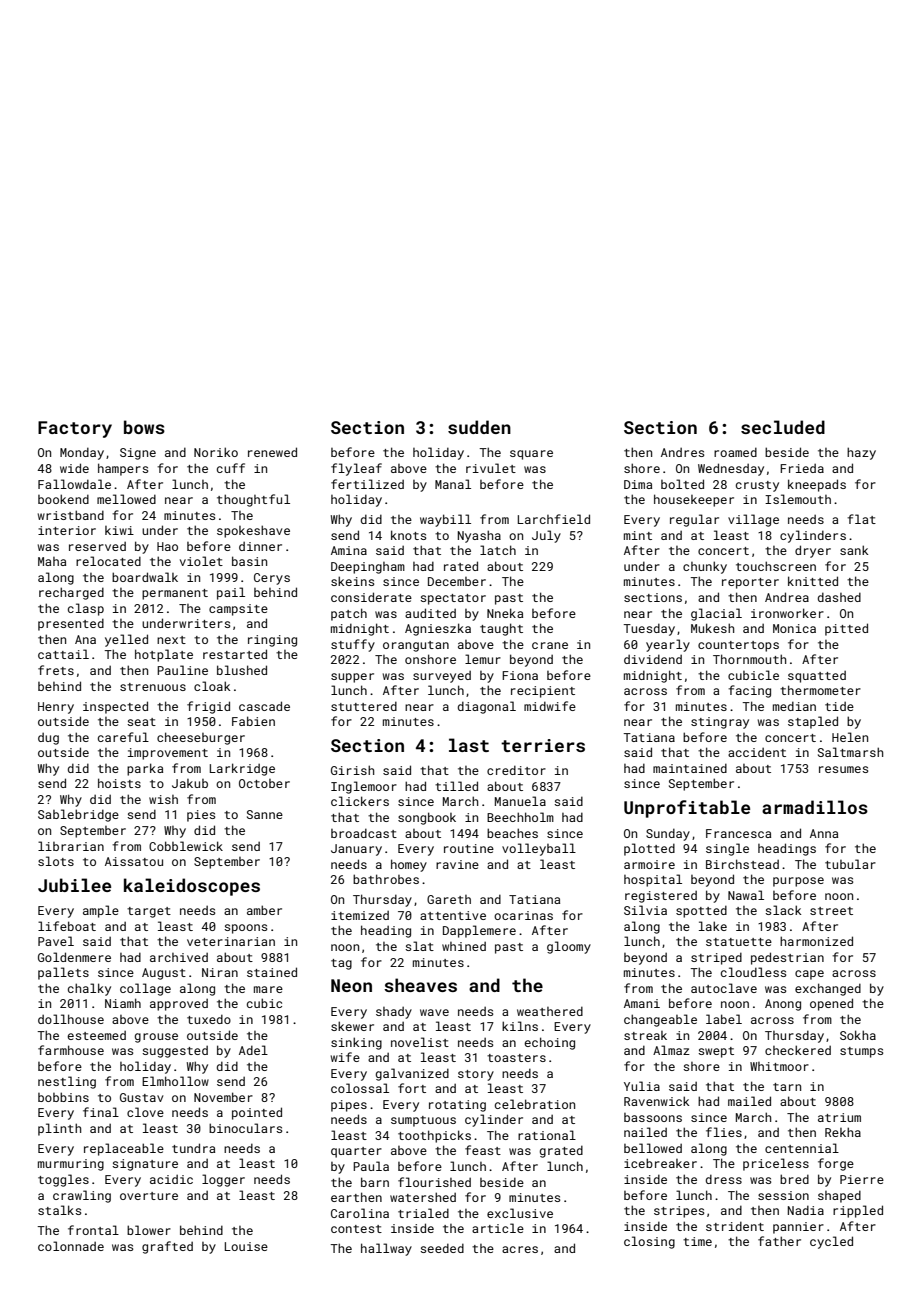 Image resolution: width=924 pixels, height=1308 pixels. What do you see at coordinates (783, 427) in the screenshot?
I see `secluded` at bounding box center [783, 427].
